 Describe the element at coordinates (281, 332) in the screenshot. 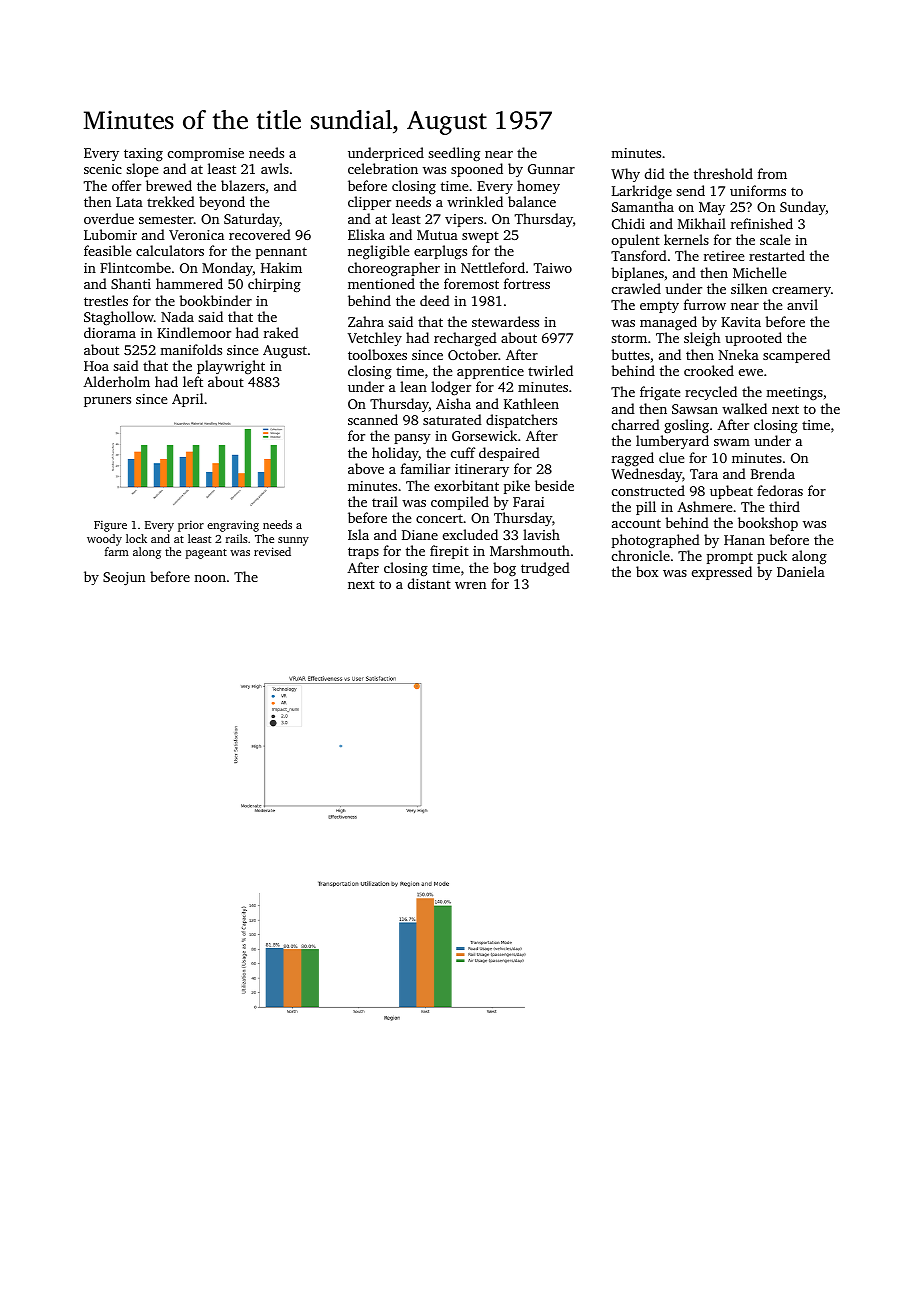

I see `raked` at that location.
